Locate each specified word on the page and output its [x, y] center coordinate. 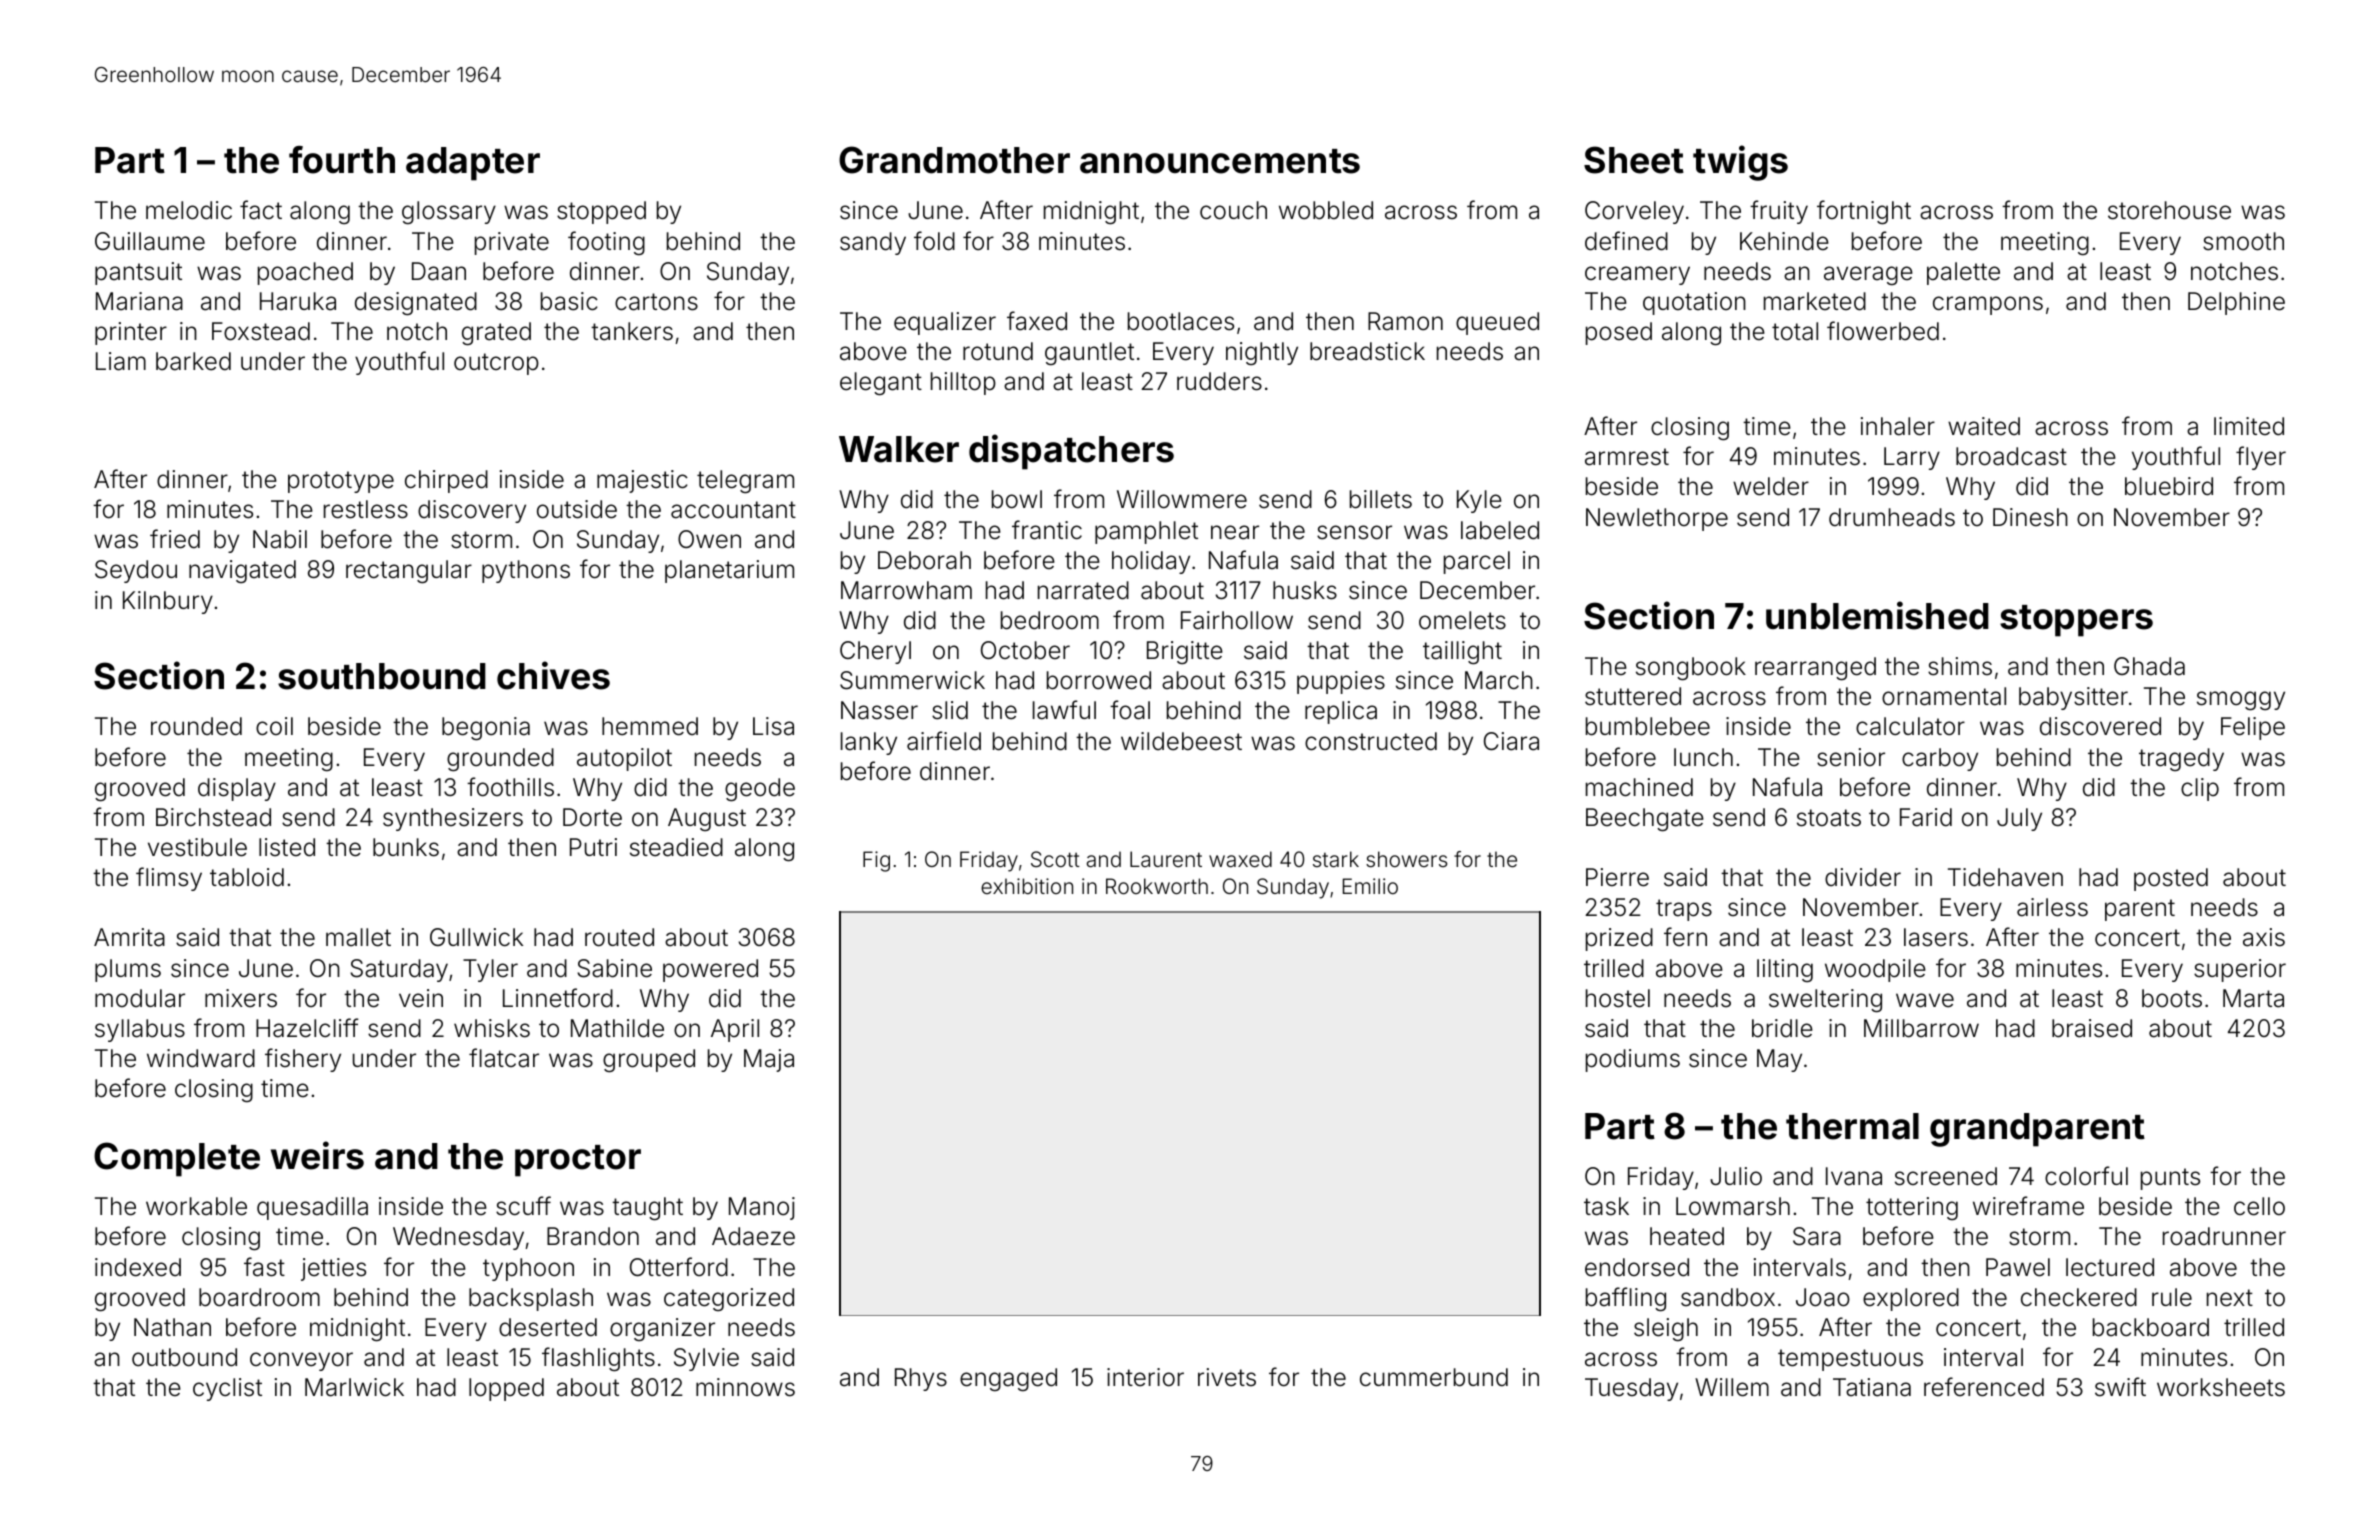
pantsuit [138, 273]
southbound [382, 676]
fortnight [1864, 212]
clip [2200, 789]
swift [2120, 1387]
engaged [1008, 1379]
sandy [873, 243]
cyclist [227, 1389]
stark [1336, 859]
